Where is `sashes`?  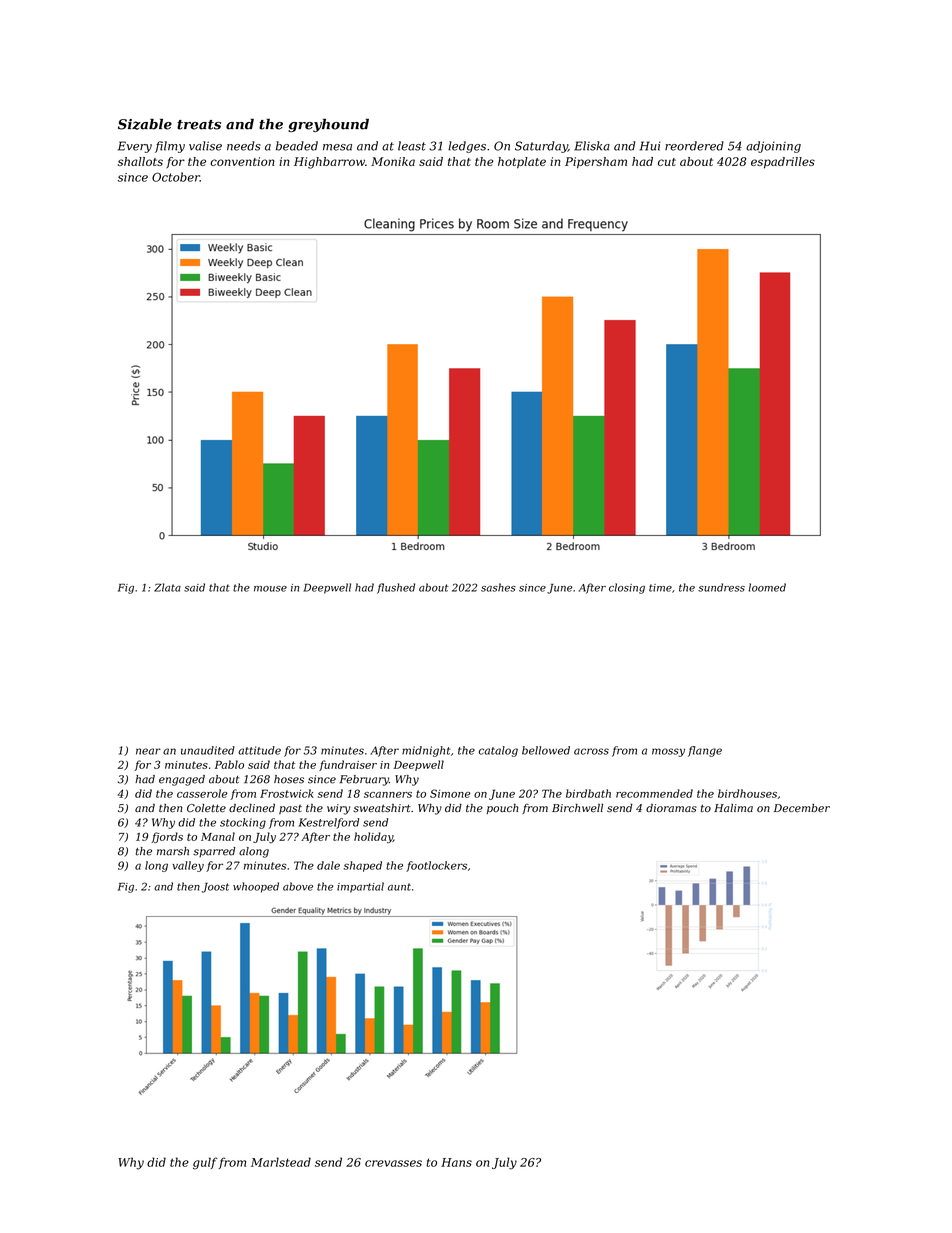
sashes is located at coordinates (498, 587).
